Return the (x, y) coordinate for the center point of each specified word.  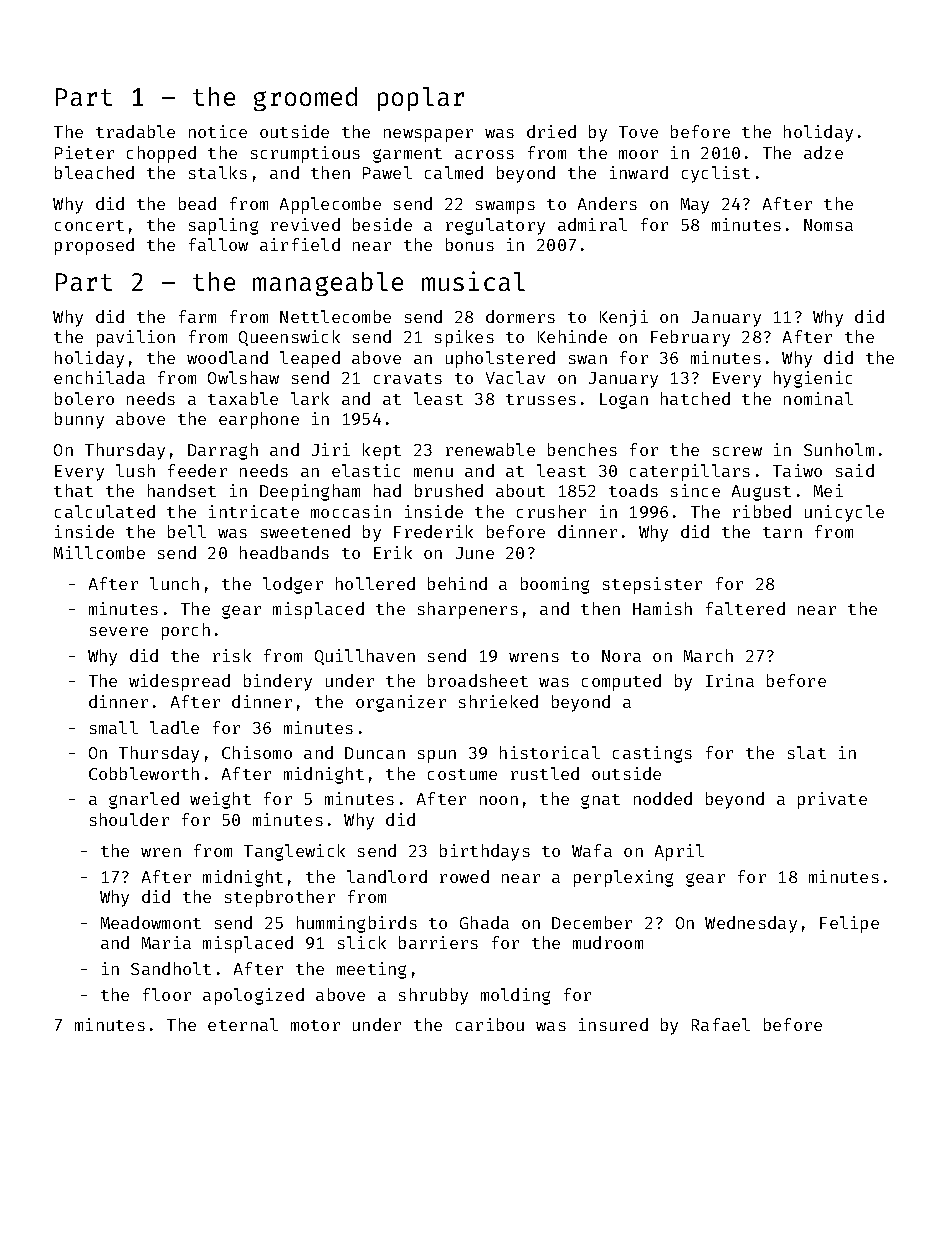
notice (218, 131)
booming (555, 585)
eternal (243, 1024)
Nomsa (828, 225)
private (832, 800)
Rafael (721, 1024)
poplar (421, 99)
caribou (490, 1024)
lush (135, 470)
